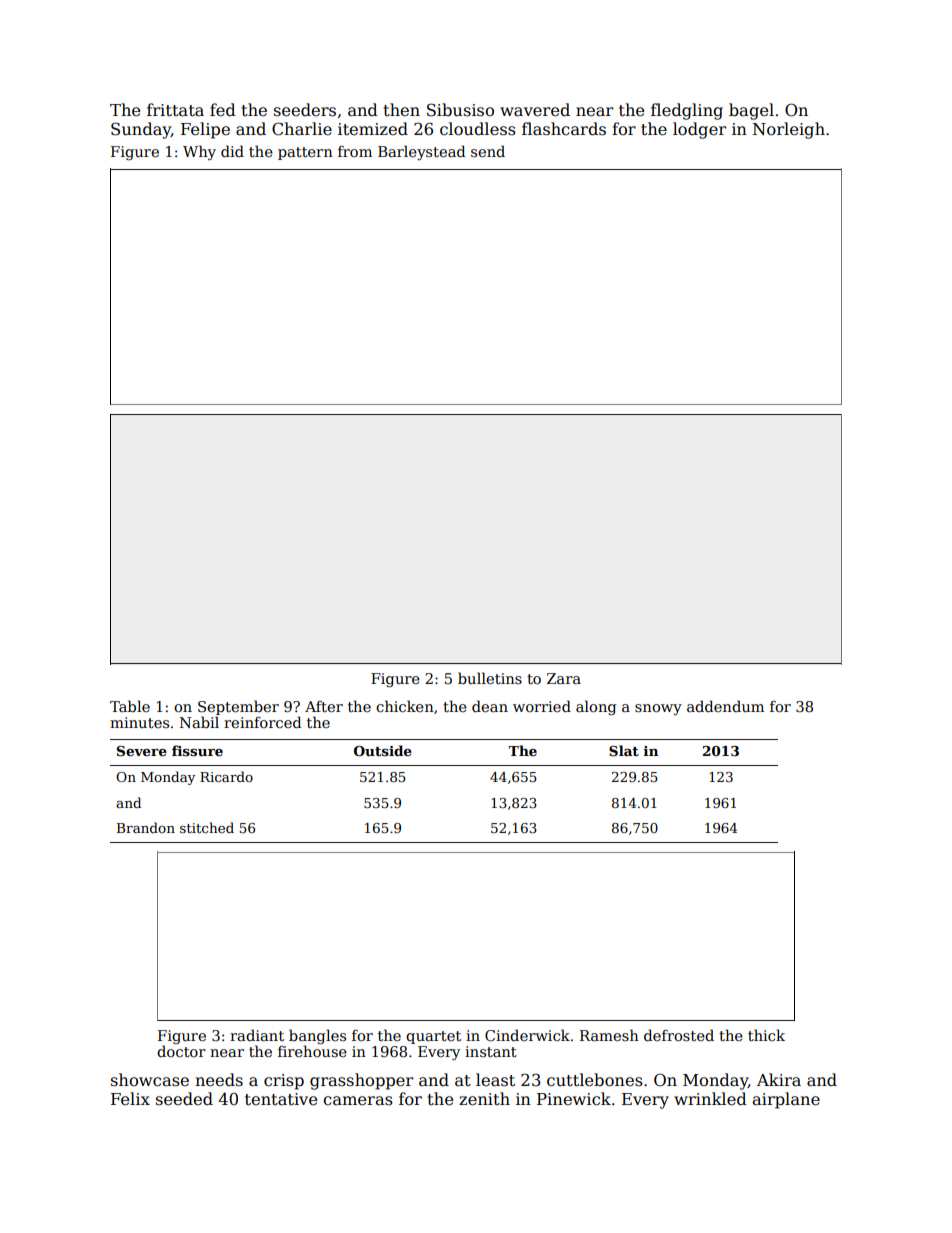 The width and height of the document is (952, 1233). Describe the element at coordinates (238, 707) in the document. I see `September` at that location.
